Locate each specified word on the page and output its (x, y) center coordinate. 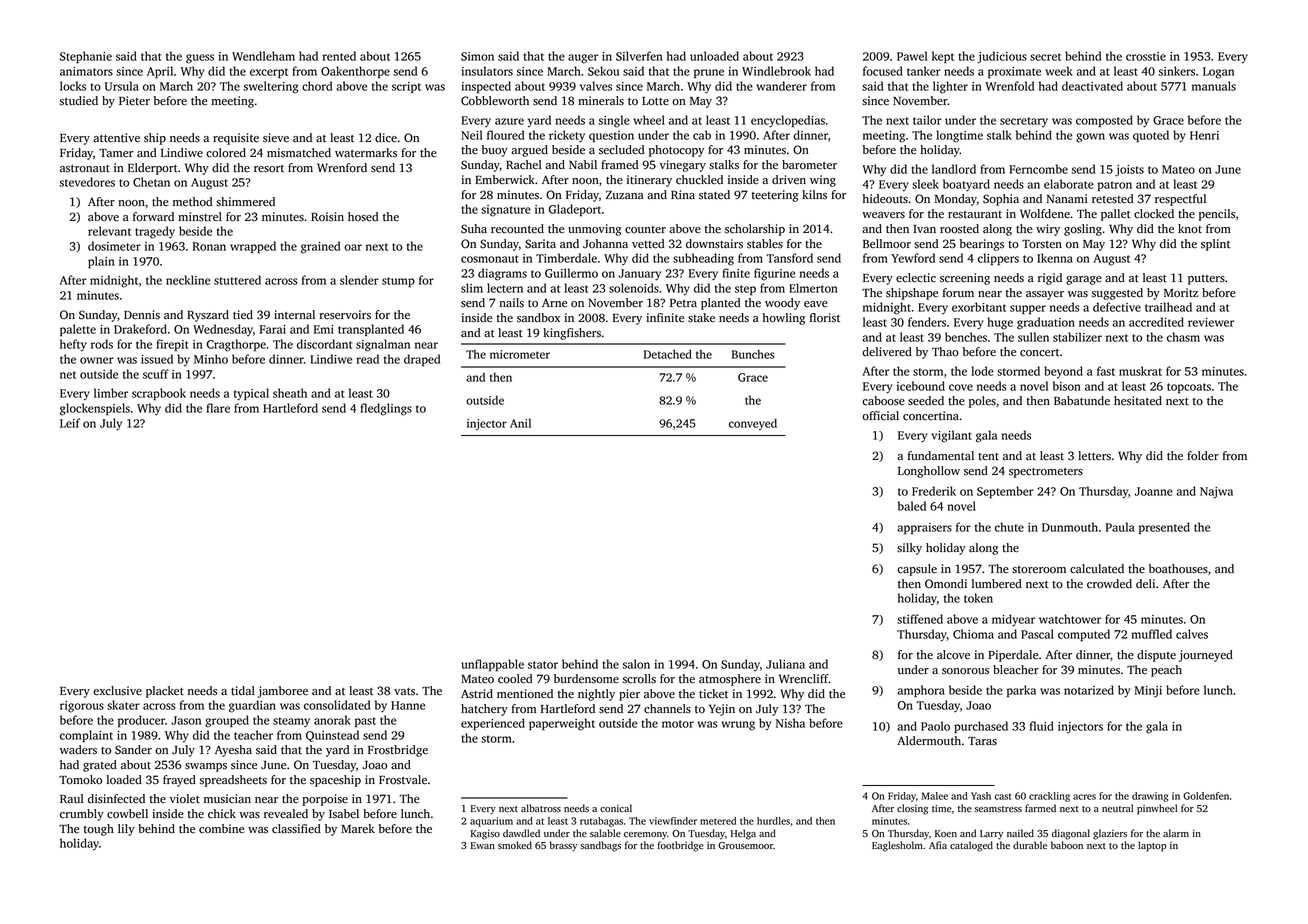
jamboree (283, 692)
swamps (206, 767)
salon (636, 664)
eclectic (916, 278)
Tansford (789, 258)
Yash (981, 796)
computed (1084, 635)
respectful (1180, 200)
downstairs (714, 244)
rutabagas (601, 822)
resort (269, 169)
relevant (109, 231)
